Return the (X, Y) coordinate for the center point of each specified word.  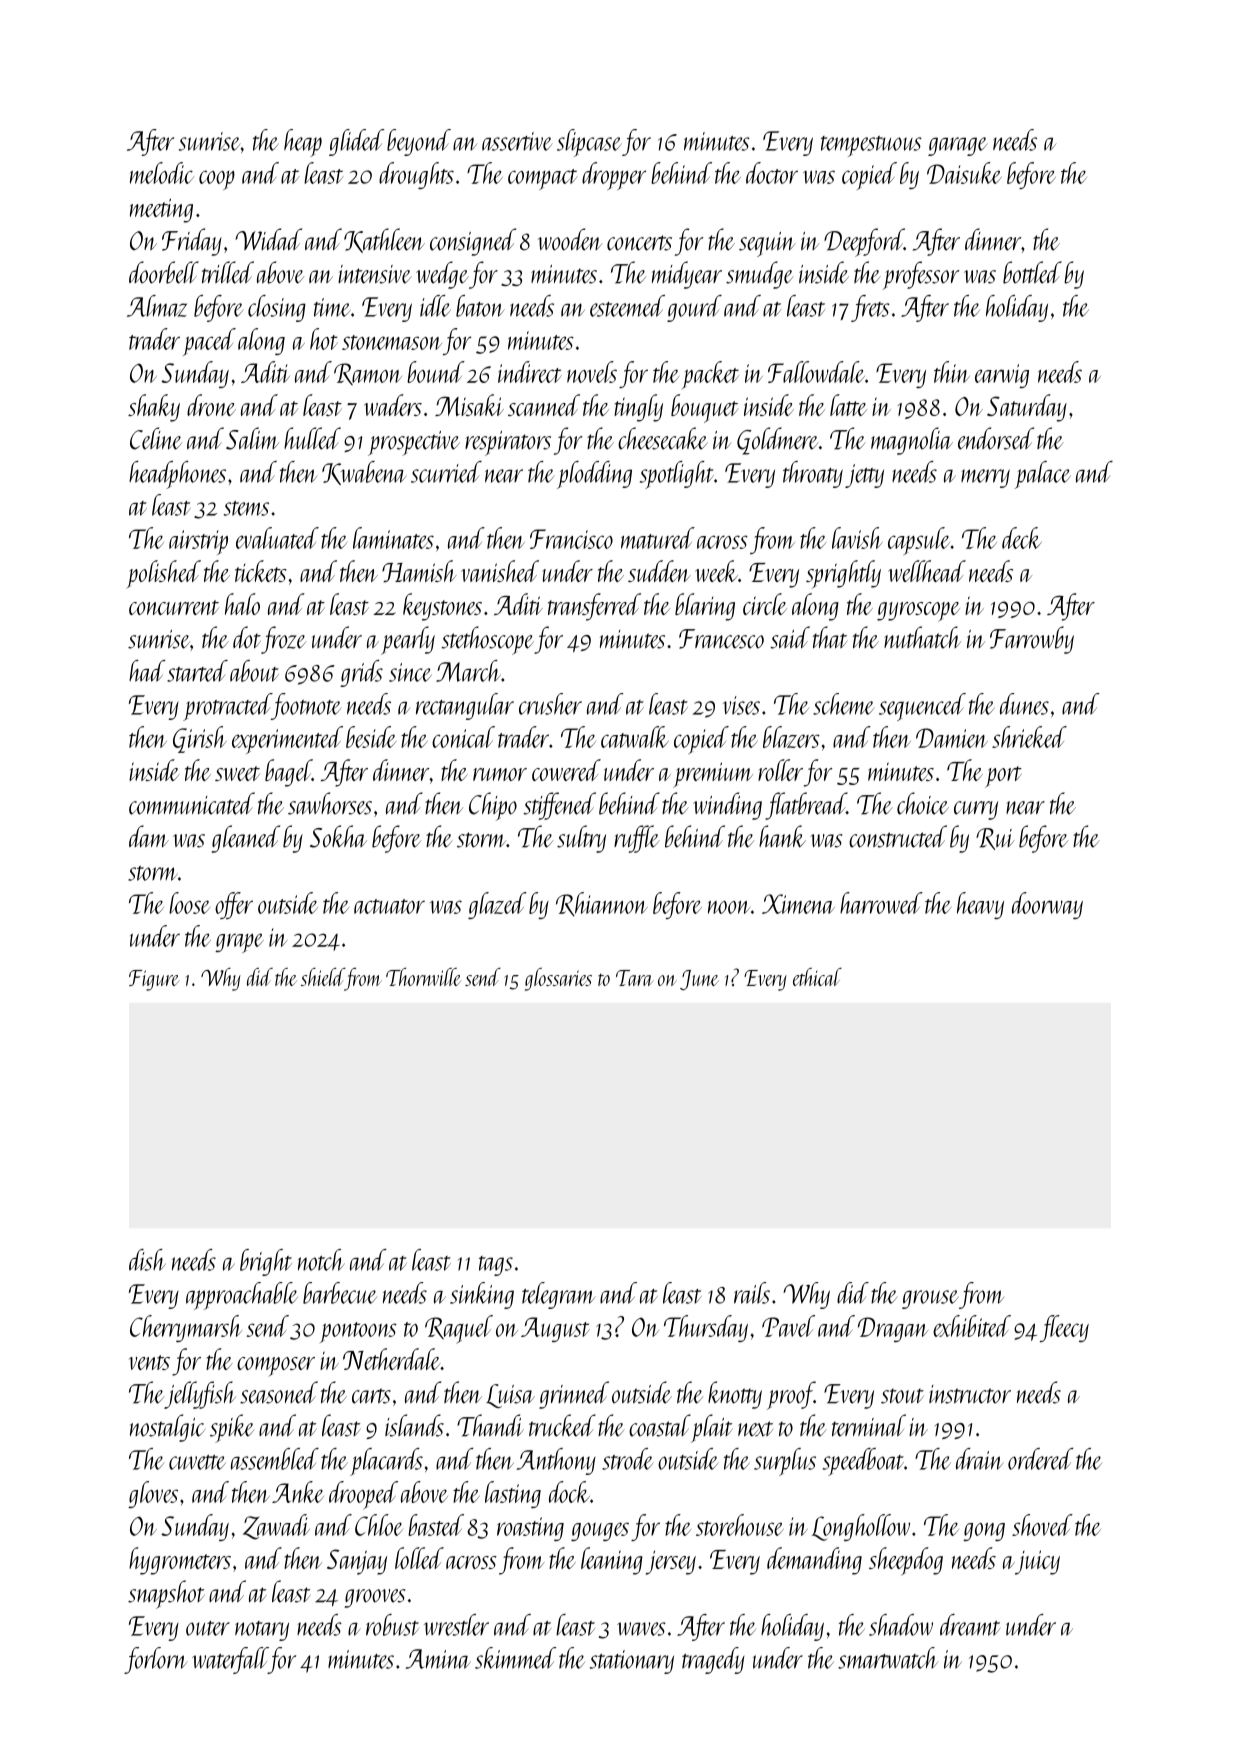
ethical (817, 977)
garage (958, 146)
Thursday (706, 1328)
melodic (162, 173)
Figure (154, 980)
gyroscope (918, 612)
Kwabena (364, 473)
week (716, 571)
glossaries (558, 979)
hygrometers (180, 1561)
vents (149, 1362)
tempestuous (871, 146)
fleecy (1064, 1328)
